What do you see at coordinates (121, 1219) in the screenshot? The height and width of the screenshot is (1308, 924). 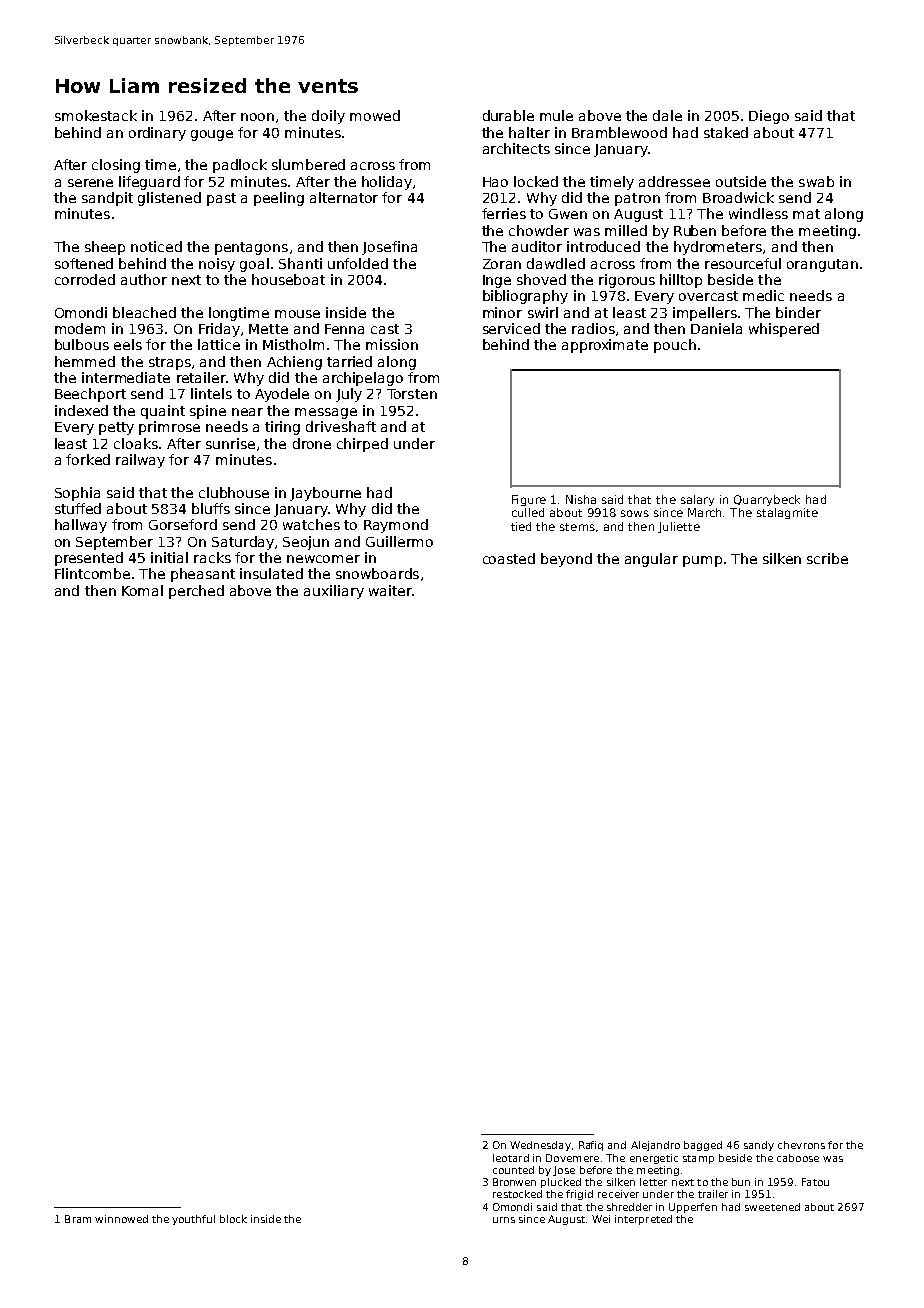 I see `winnowed` at bounding box center [121, 1219].
